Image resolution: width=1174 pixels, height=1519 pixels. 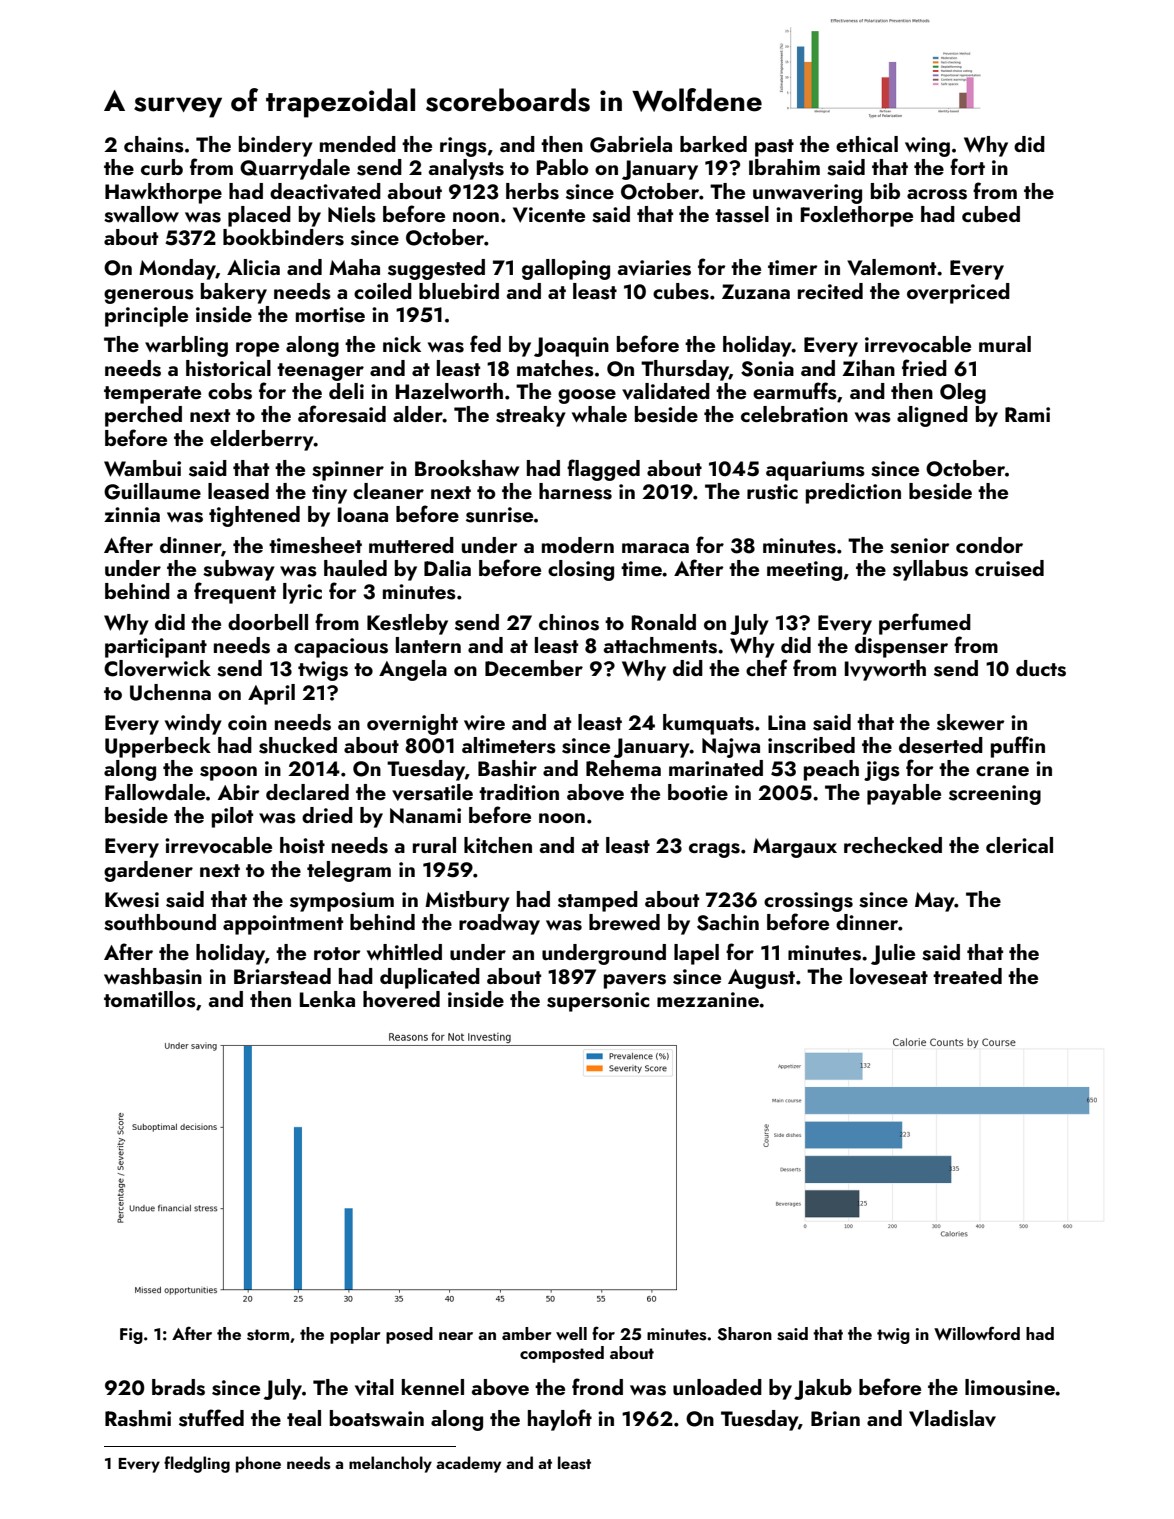 What do you see at coordinates (150, 999) in the screenshot?
I see `tomatillos` at bounding box center [150, 999].
